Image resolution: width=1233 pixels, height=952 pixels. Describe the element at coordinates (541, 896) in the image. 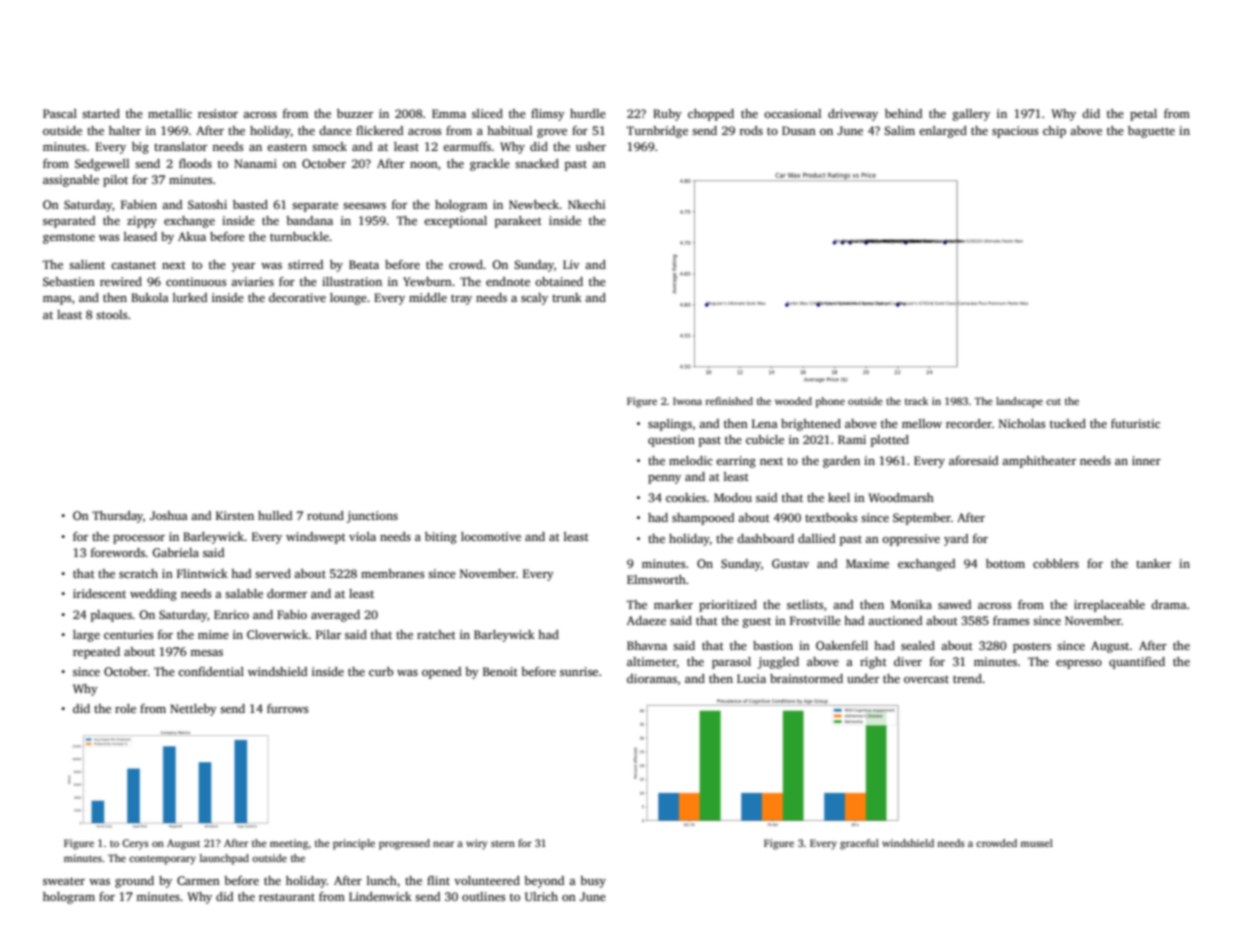

I see `Ulrich` at that location.
